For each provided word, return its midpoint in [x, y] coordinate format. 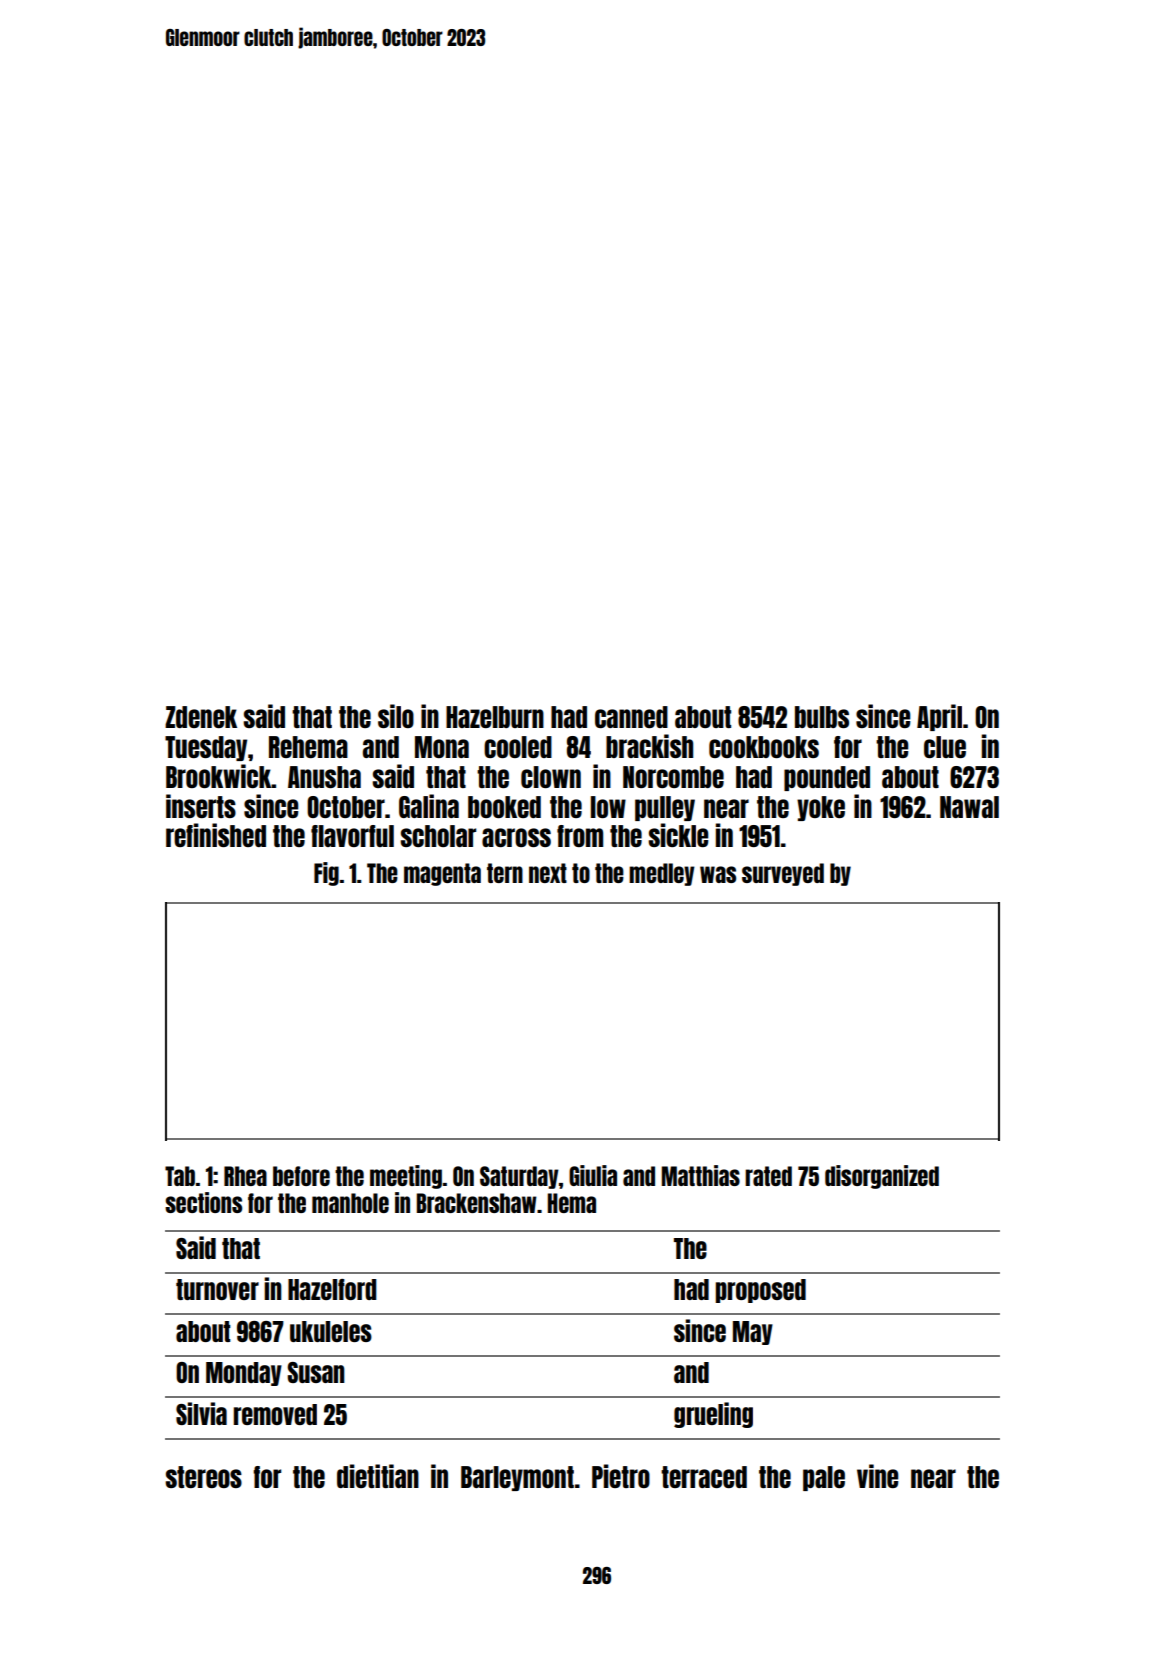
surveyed [783, 874]
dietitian [378, 1476]
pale [824, 1478]
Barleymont [517, 1478]
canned [631, 717]
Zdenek [201, 717]
